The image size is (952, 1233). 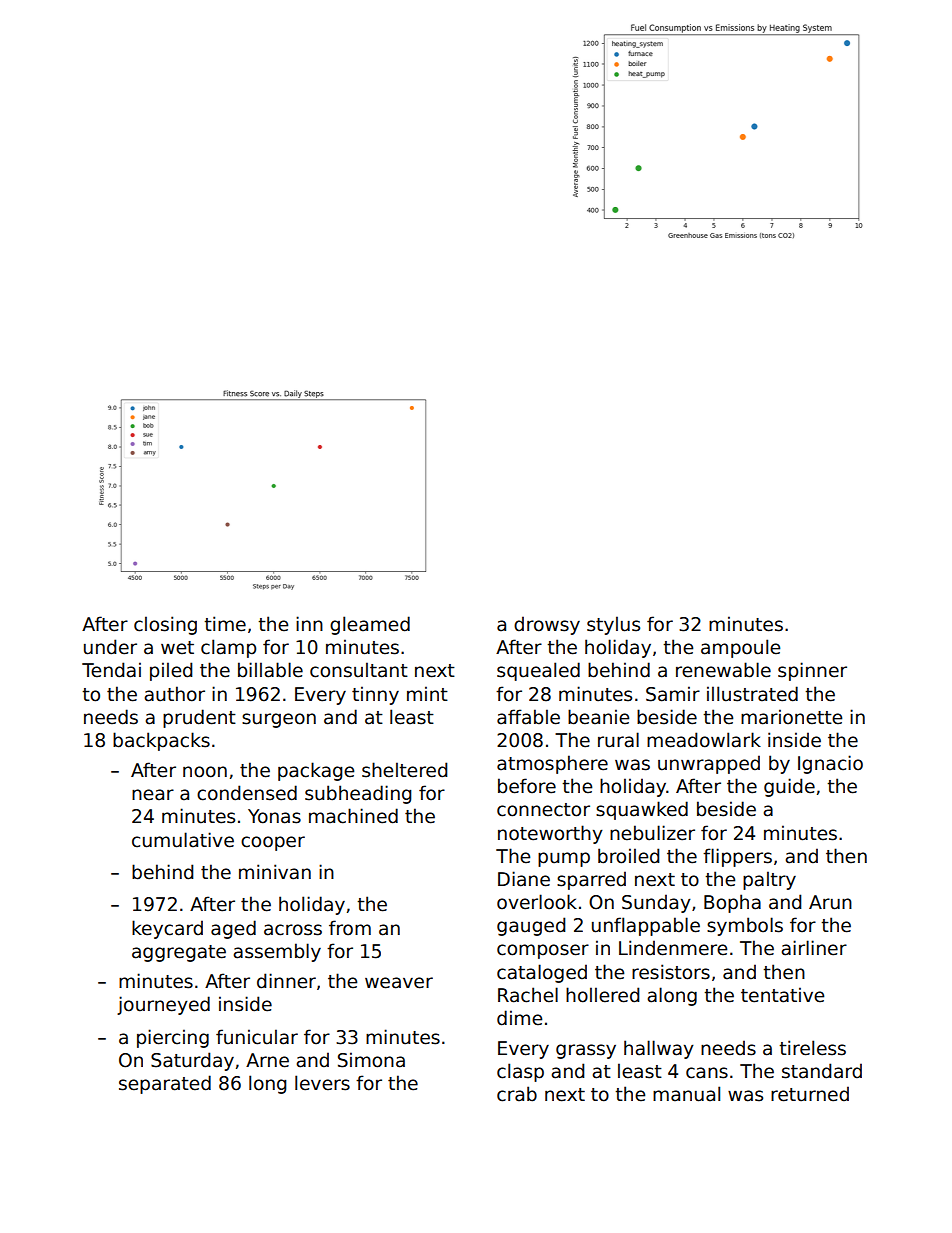 I want to click on airliner, so click(x=814, y=948).
